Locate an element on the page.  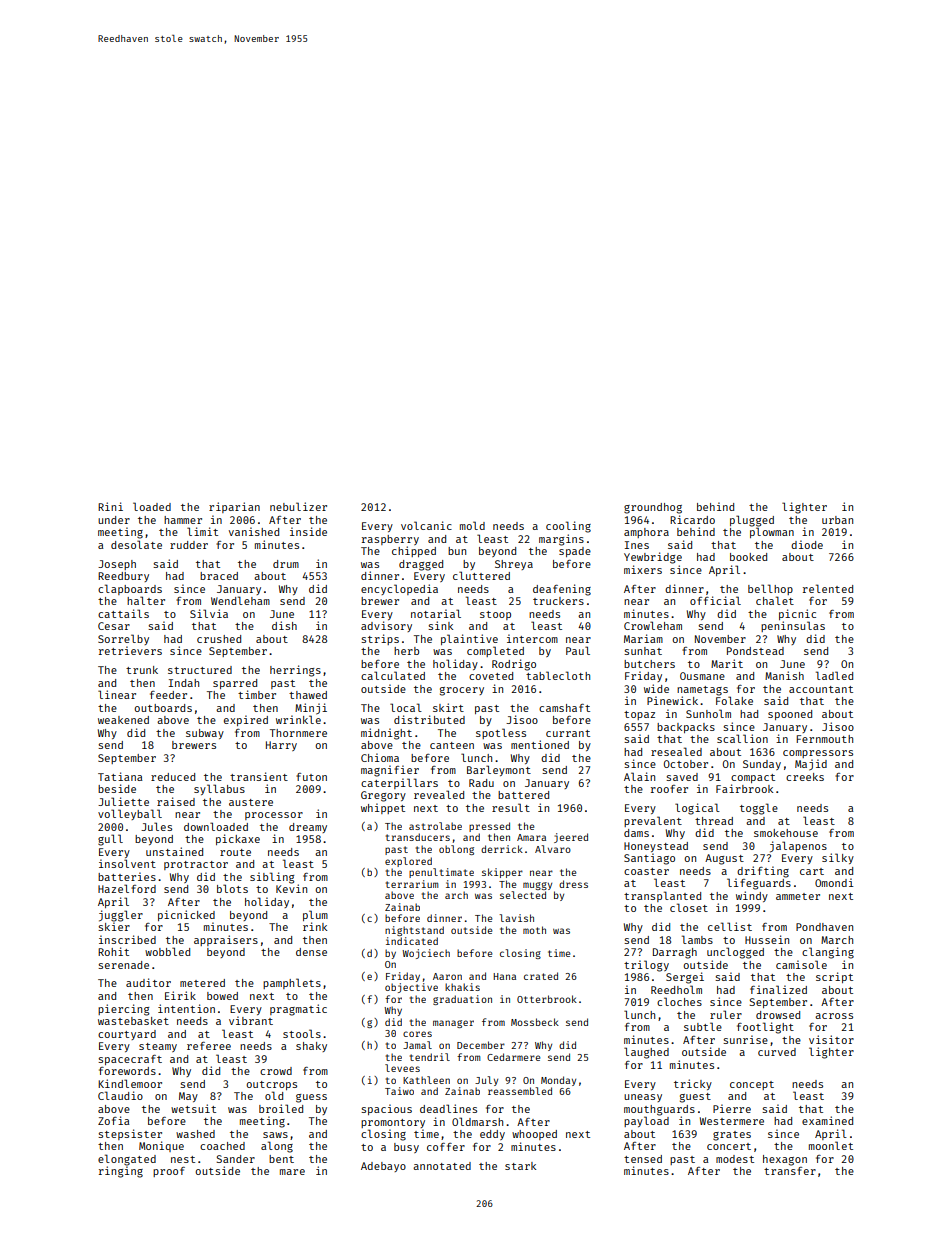
weakened is located at coordinates (123, 720).
